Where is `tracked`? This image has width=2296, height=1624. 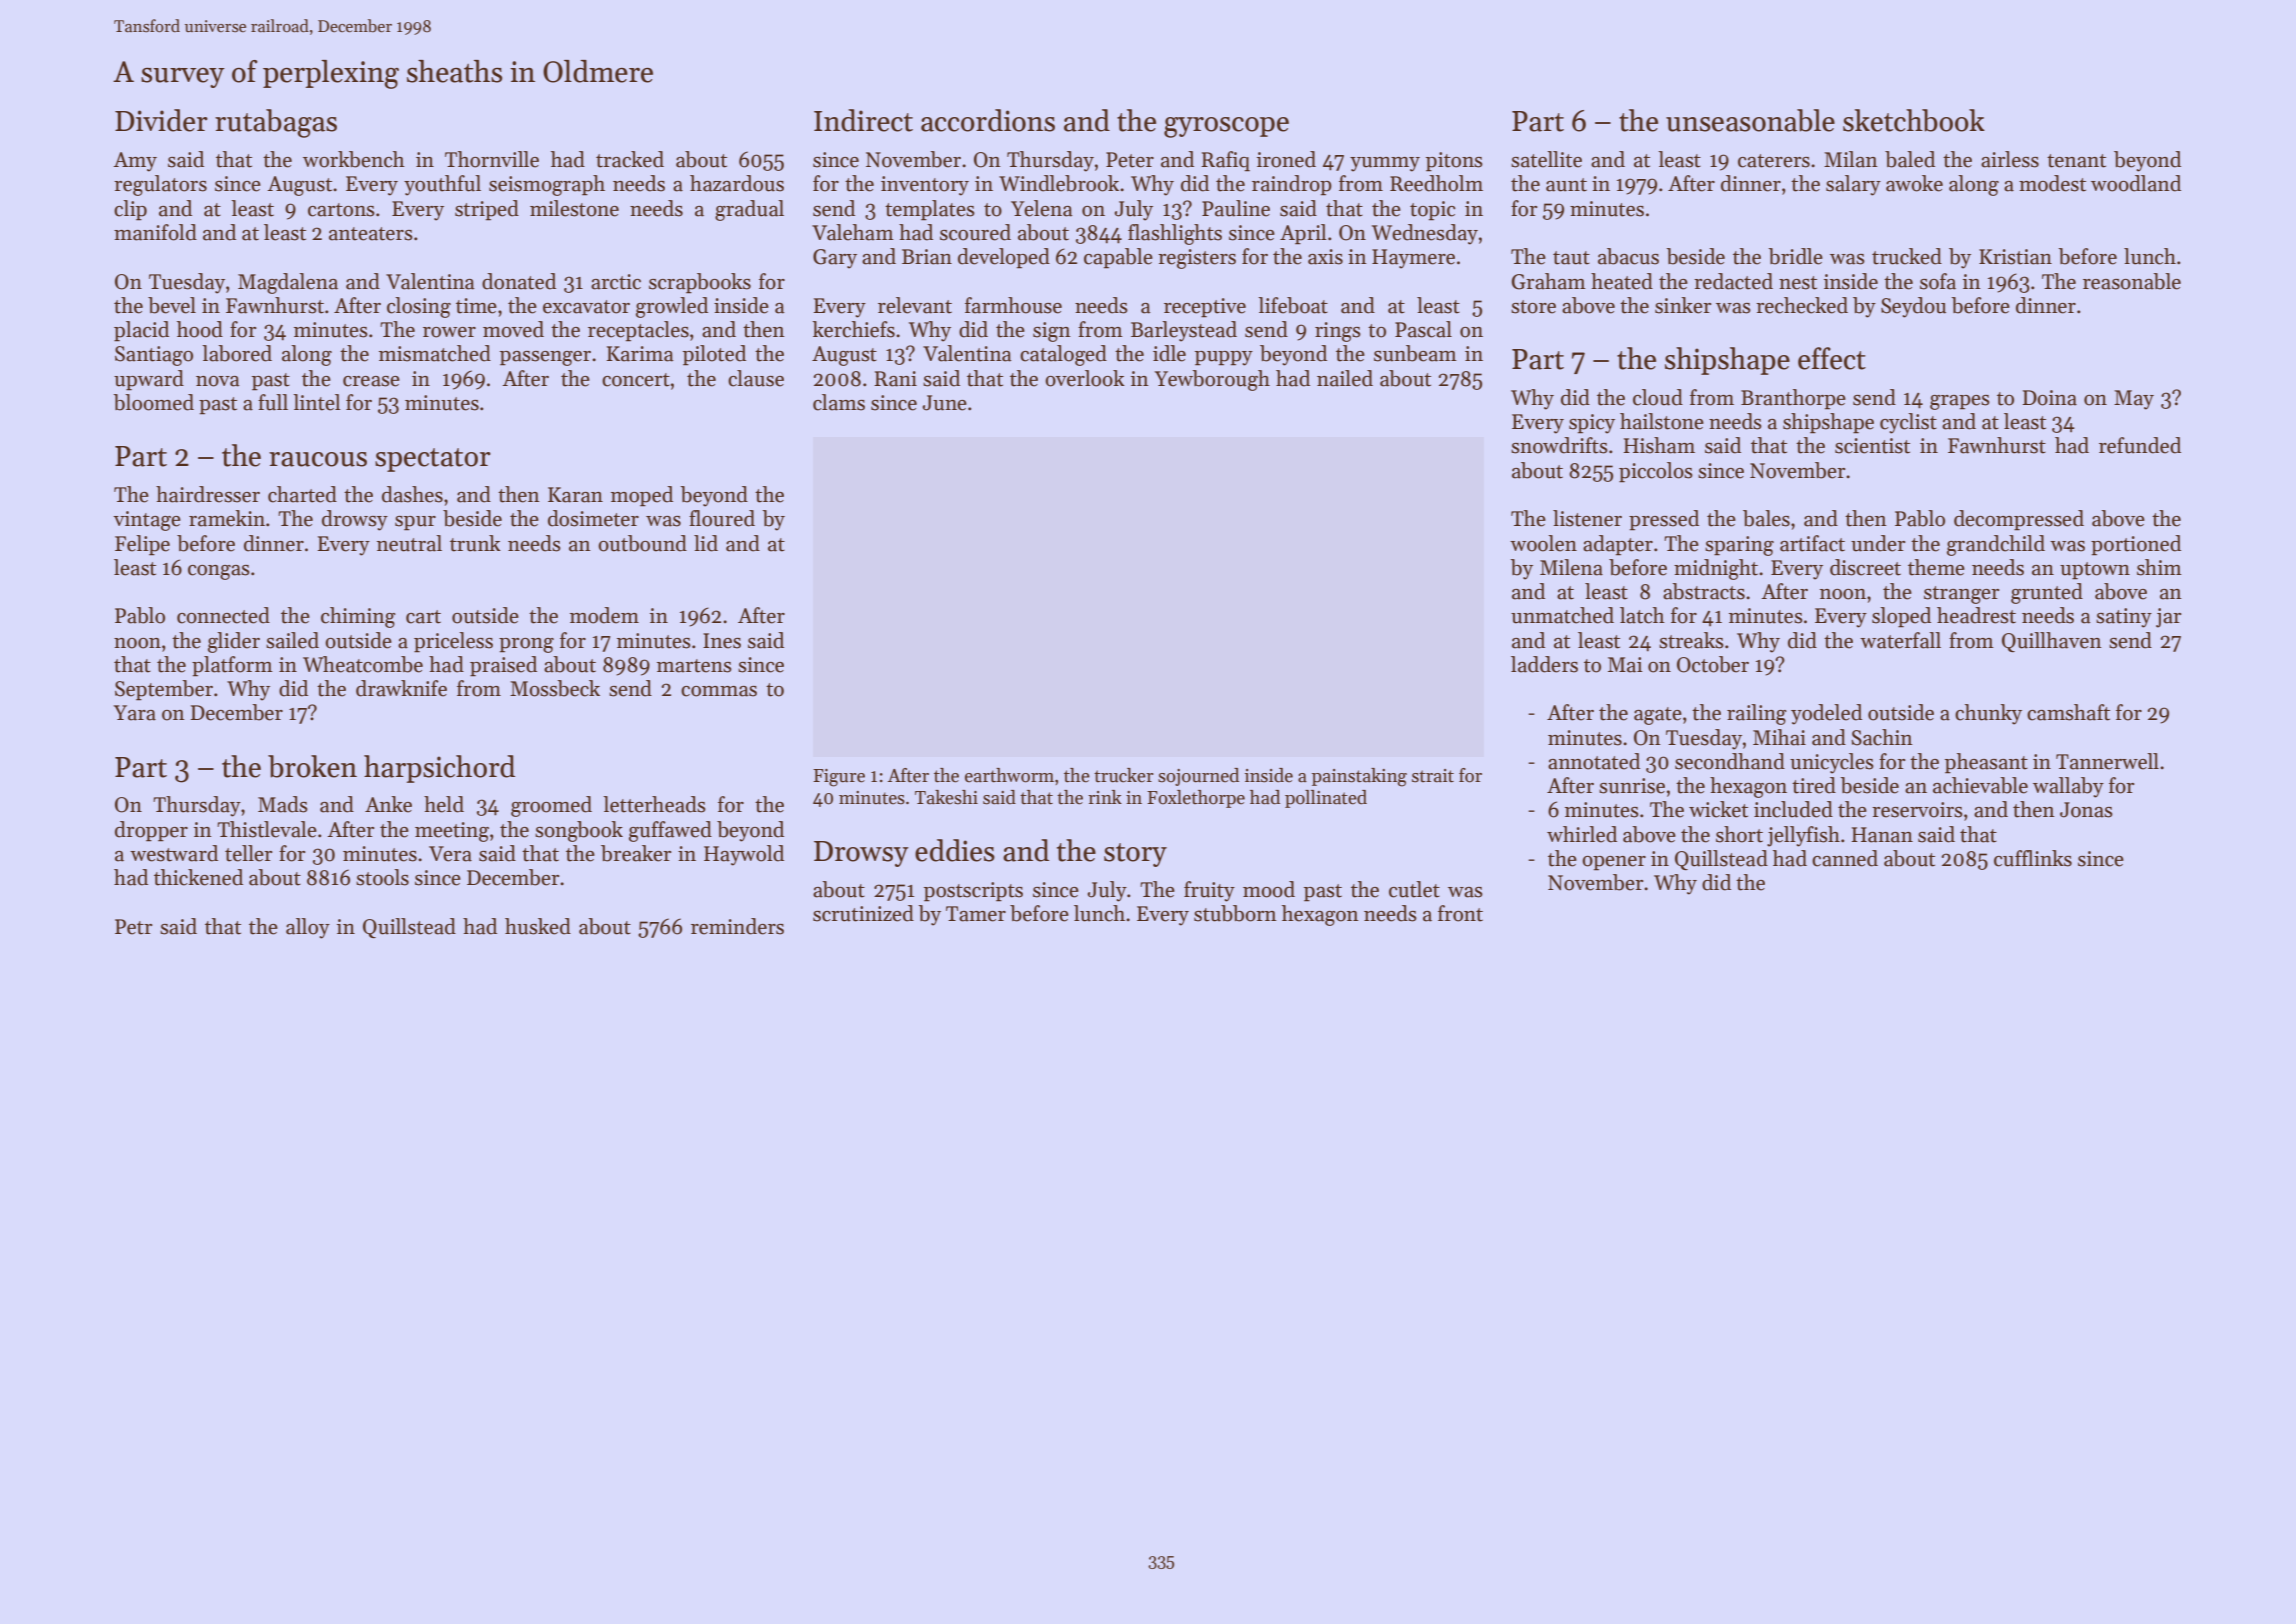 tracked is located at coordinates (630, 159).
